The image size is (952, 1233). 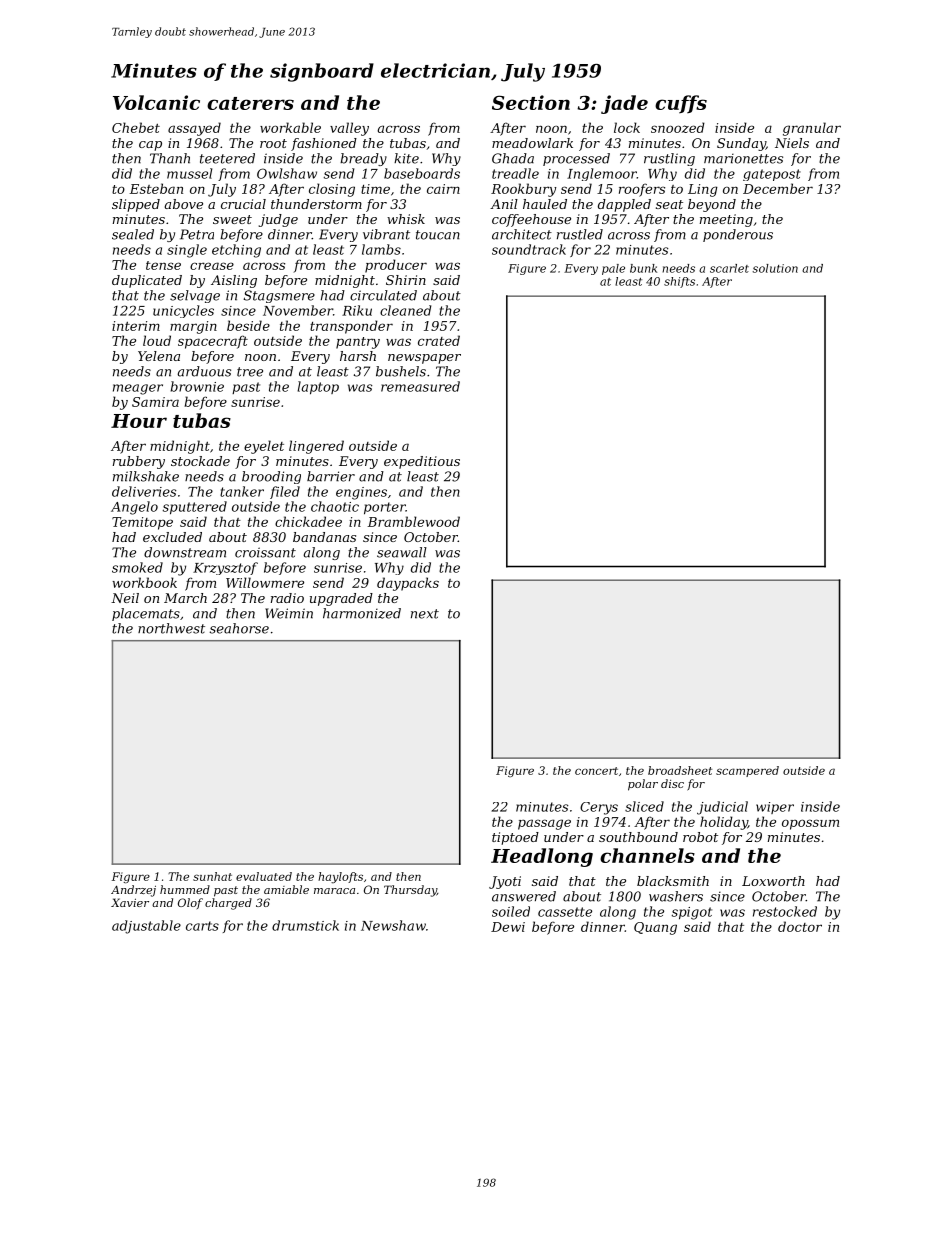 I want to click on Andrzej, so click(x=133, y=891).
